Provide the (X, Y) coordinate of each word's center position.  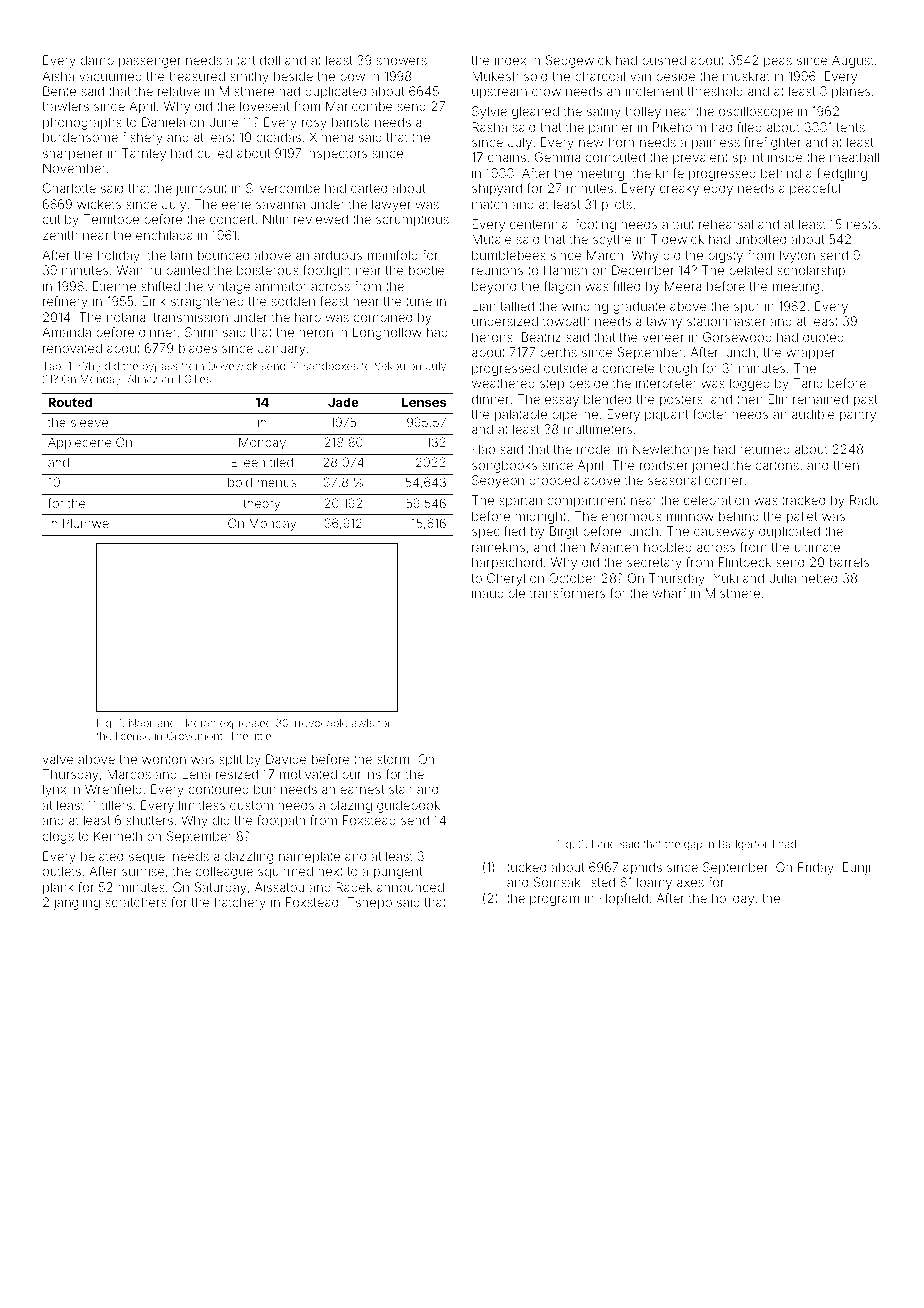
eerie (236, 204)
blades (198, 348)
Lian (484, 306)
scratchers (136, 902)
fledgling (842, 174)
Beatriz (541, 337)
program (554, 900)
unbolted (760, 239)
